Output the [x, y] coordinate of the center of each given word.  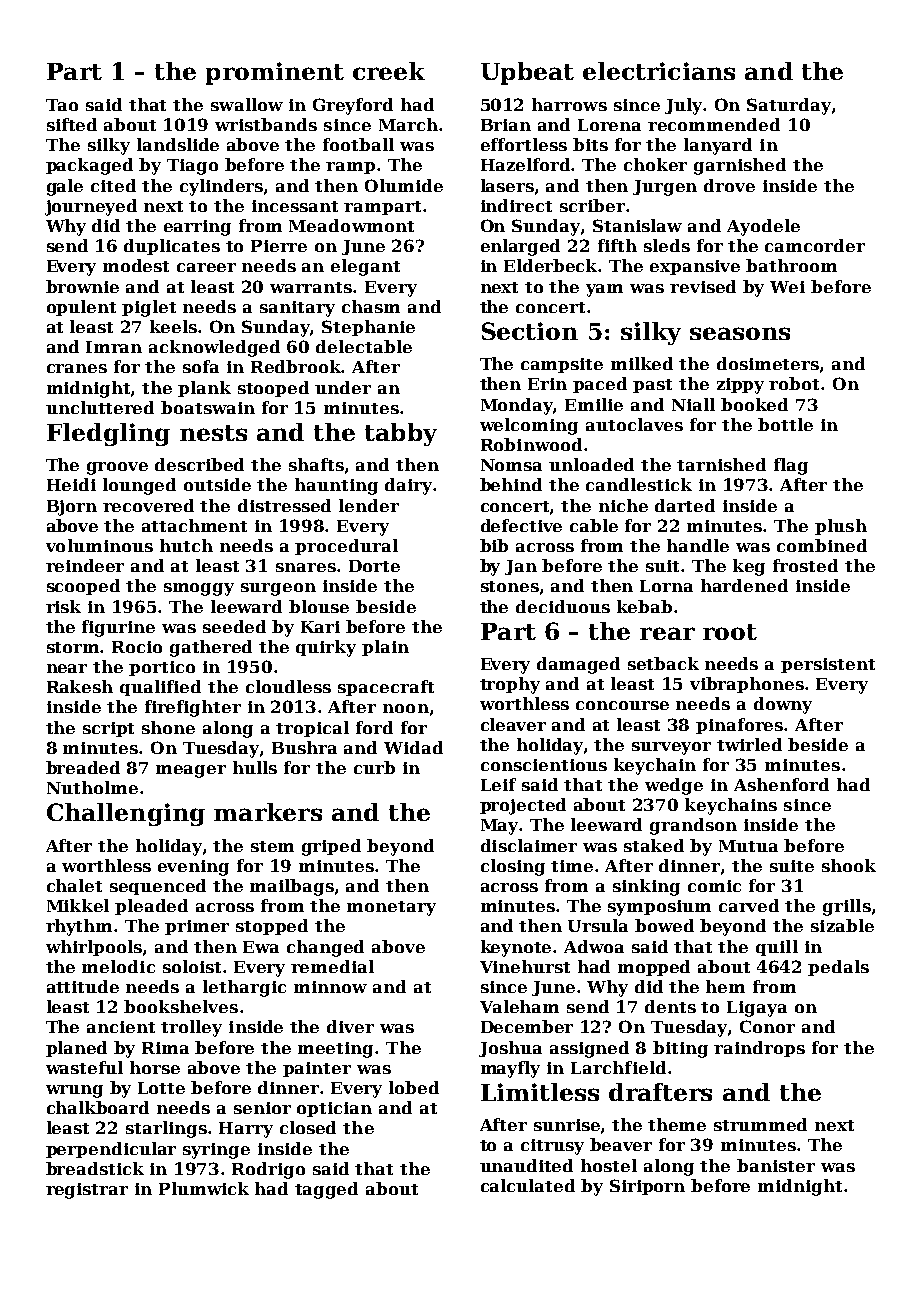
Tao [62, 105]
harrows [569, 104]
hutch [186, 545]
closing [513, 867]
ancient [121, 1027]
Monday [517, 406]
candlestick [639, 484]
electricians [659, 71]
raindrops [759, 1049]
